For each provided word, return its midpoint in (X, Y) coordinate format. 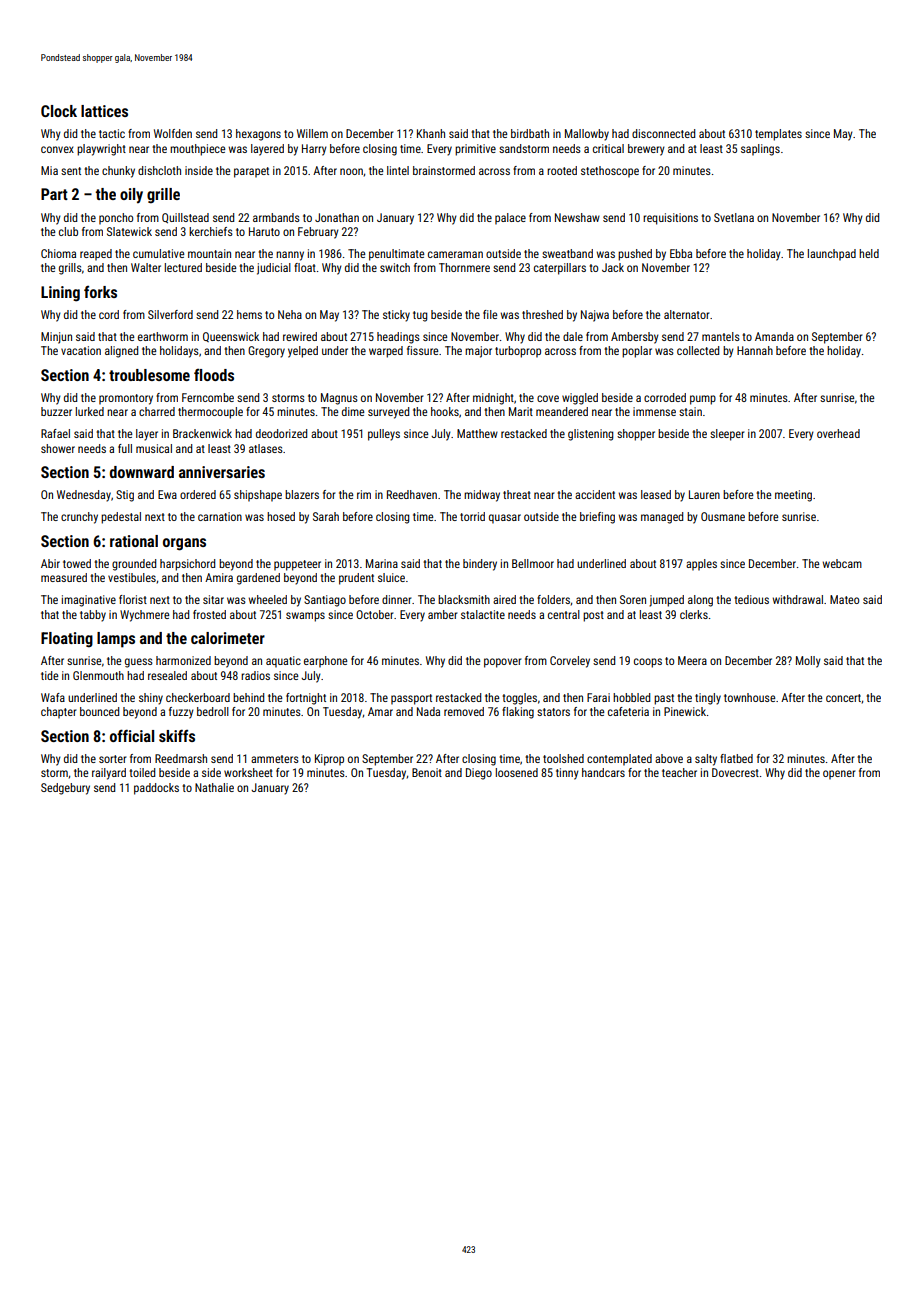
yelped (303, 352)
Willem (312, 133)
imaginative (89, 601)
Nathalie (214, 787)
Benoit (427, 772)
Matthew (477, 433)
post (593, 616)
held (869, 253)
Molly (808, 662)
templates (778, 135)
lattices (104, 111)
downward (142, 472)
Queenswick (231, 337)
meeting (793, 496)
